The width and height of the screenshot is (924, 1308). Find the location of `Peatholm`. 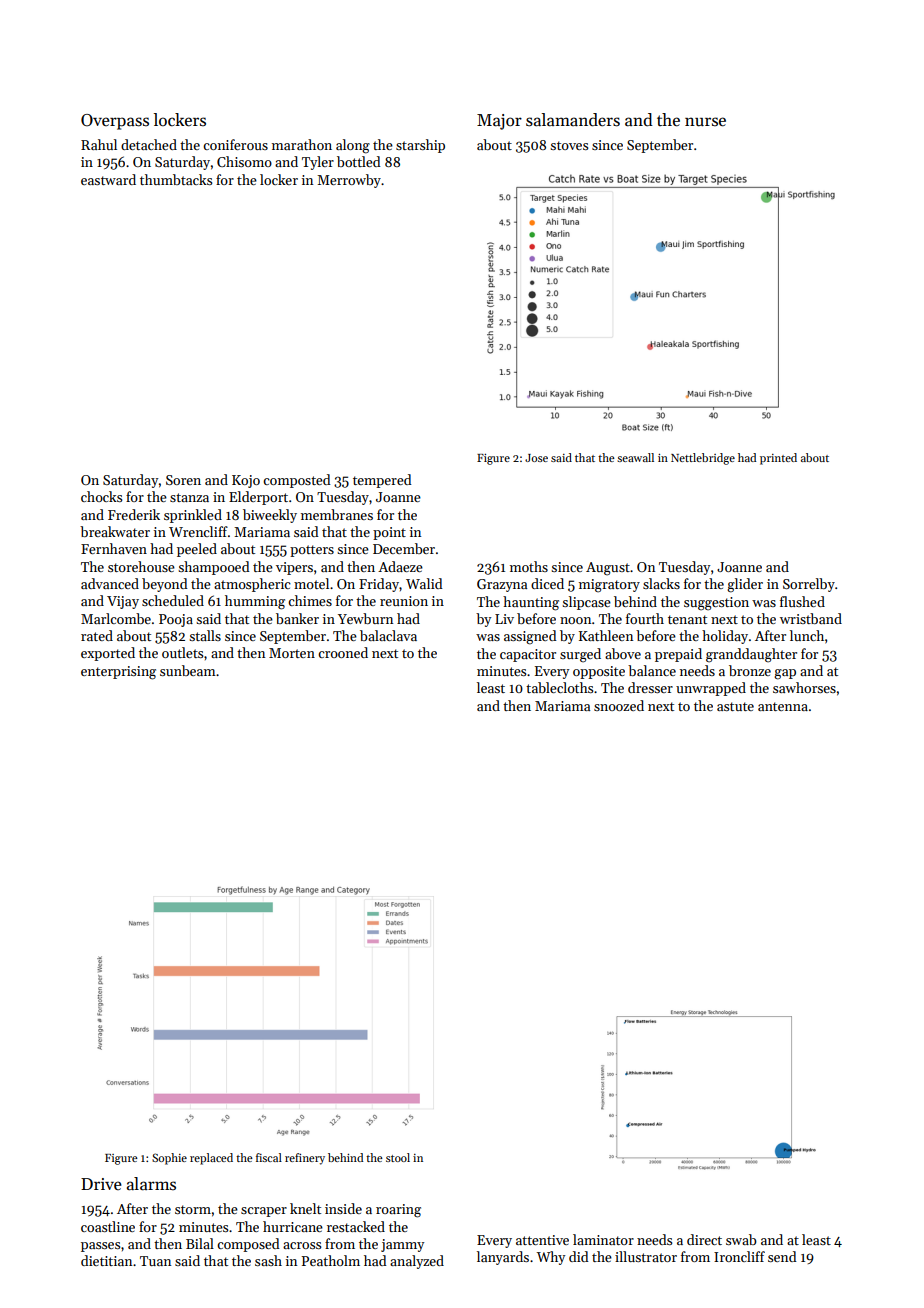

Peatholm is located at coordinates (331, 1260).
